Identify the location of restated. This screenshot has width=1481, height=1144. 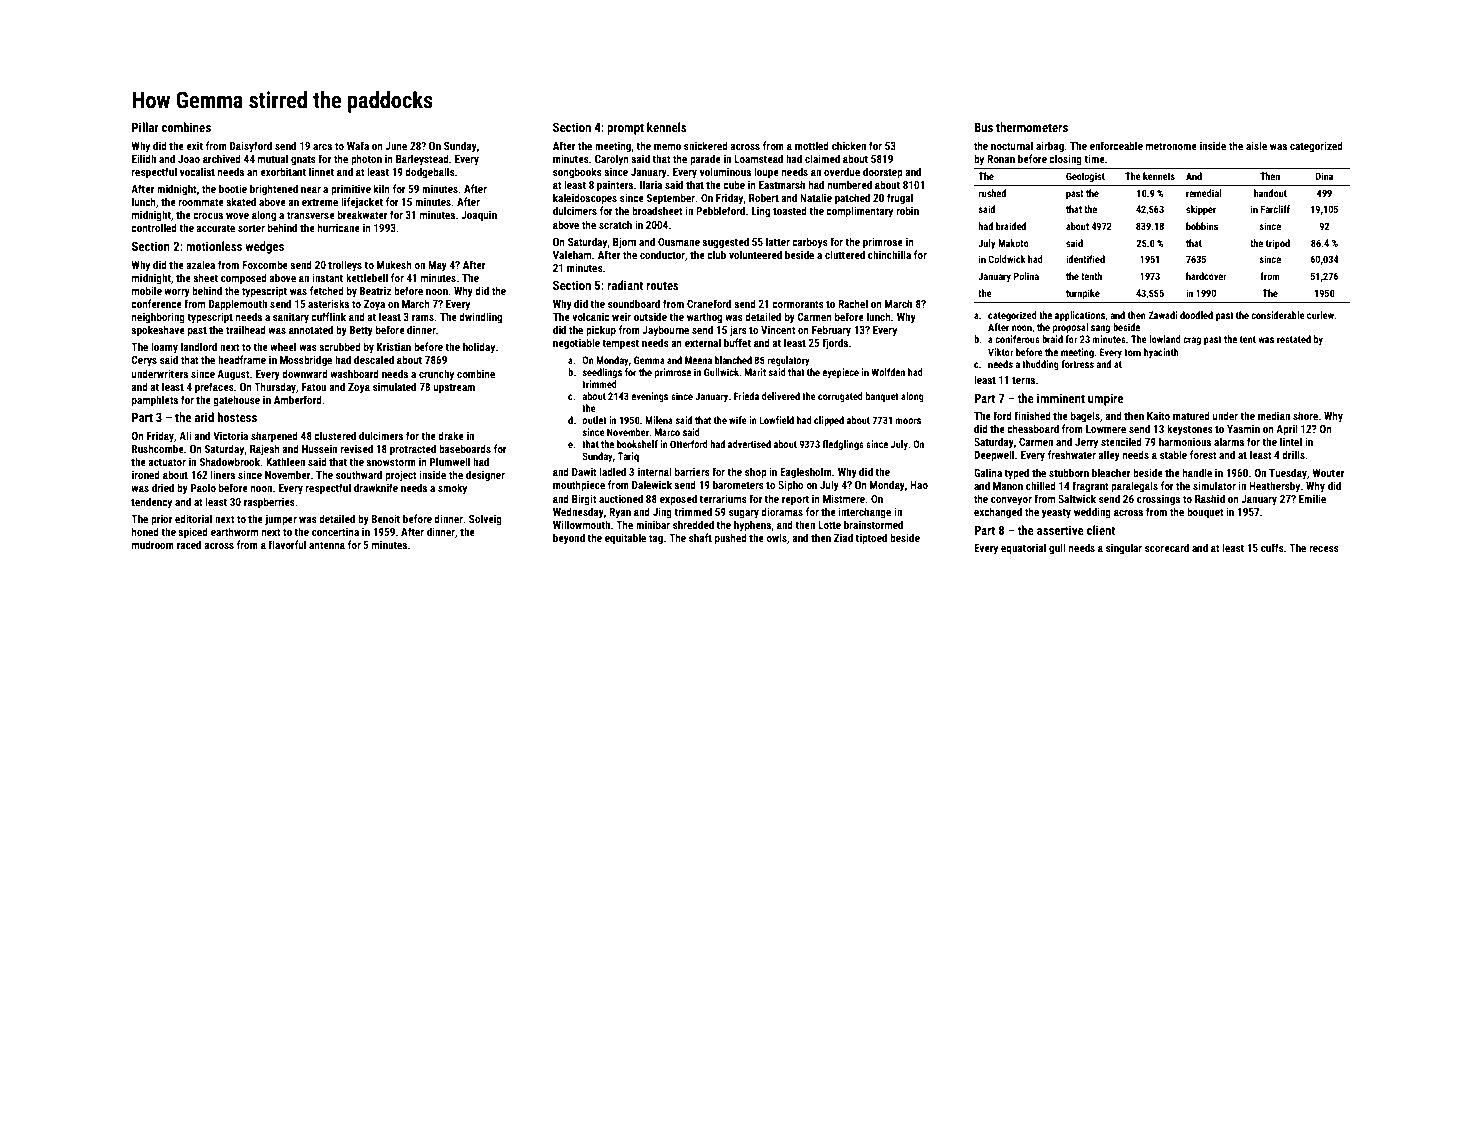
(1294, 339).
